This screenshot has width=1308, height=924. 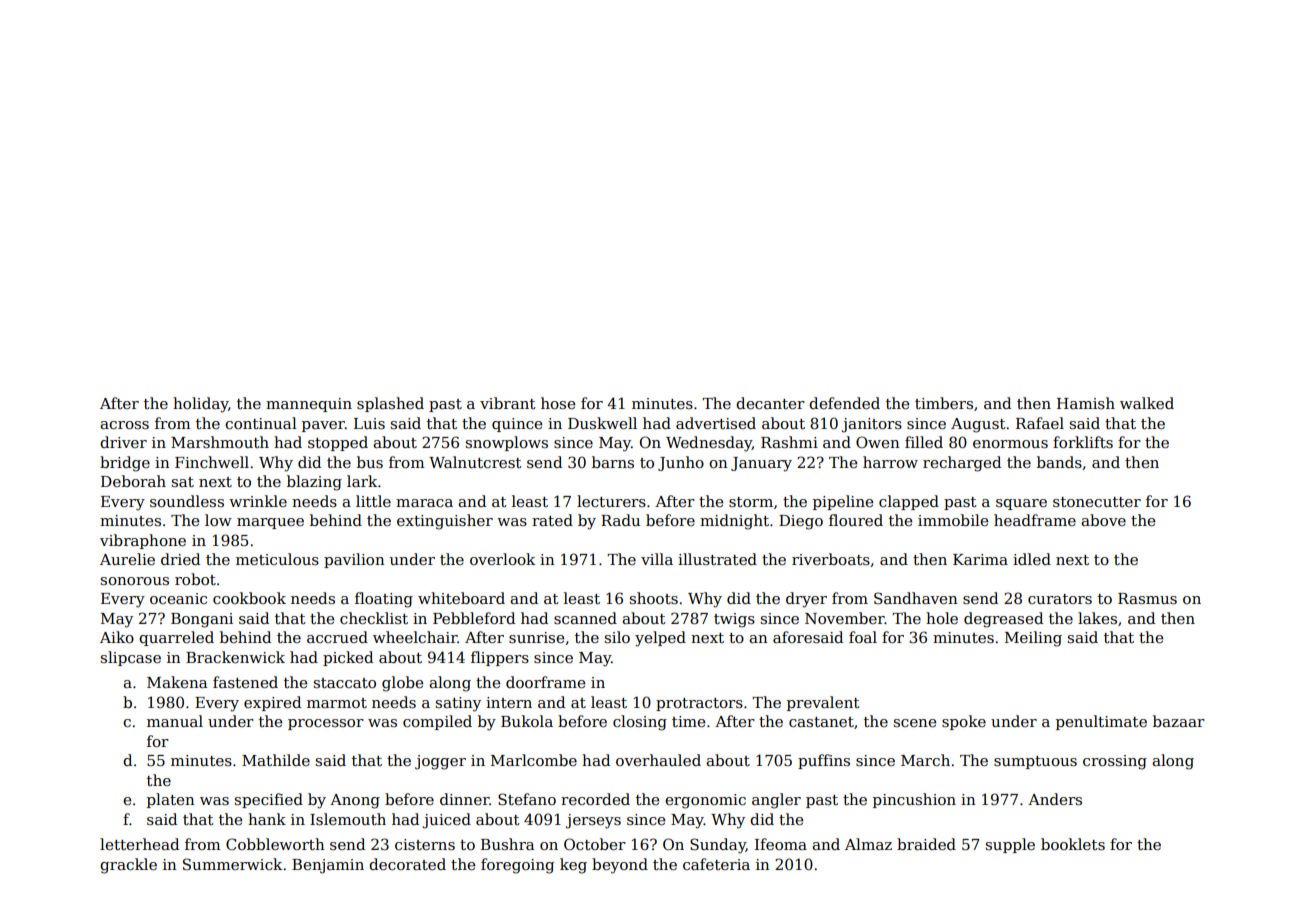 What do you see at coordinates (821, 722) in the screenshot?
I see `castanet` at bounding box center [821, 722].
